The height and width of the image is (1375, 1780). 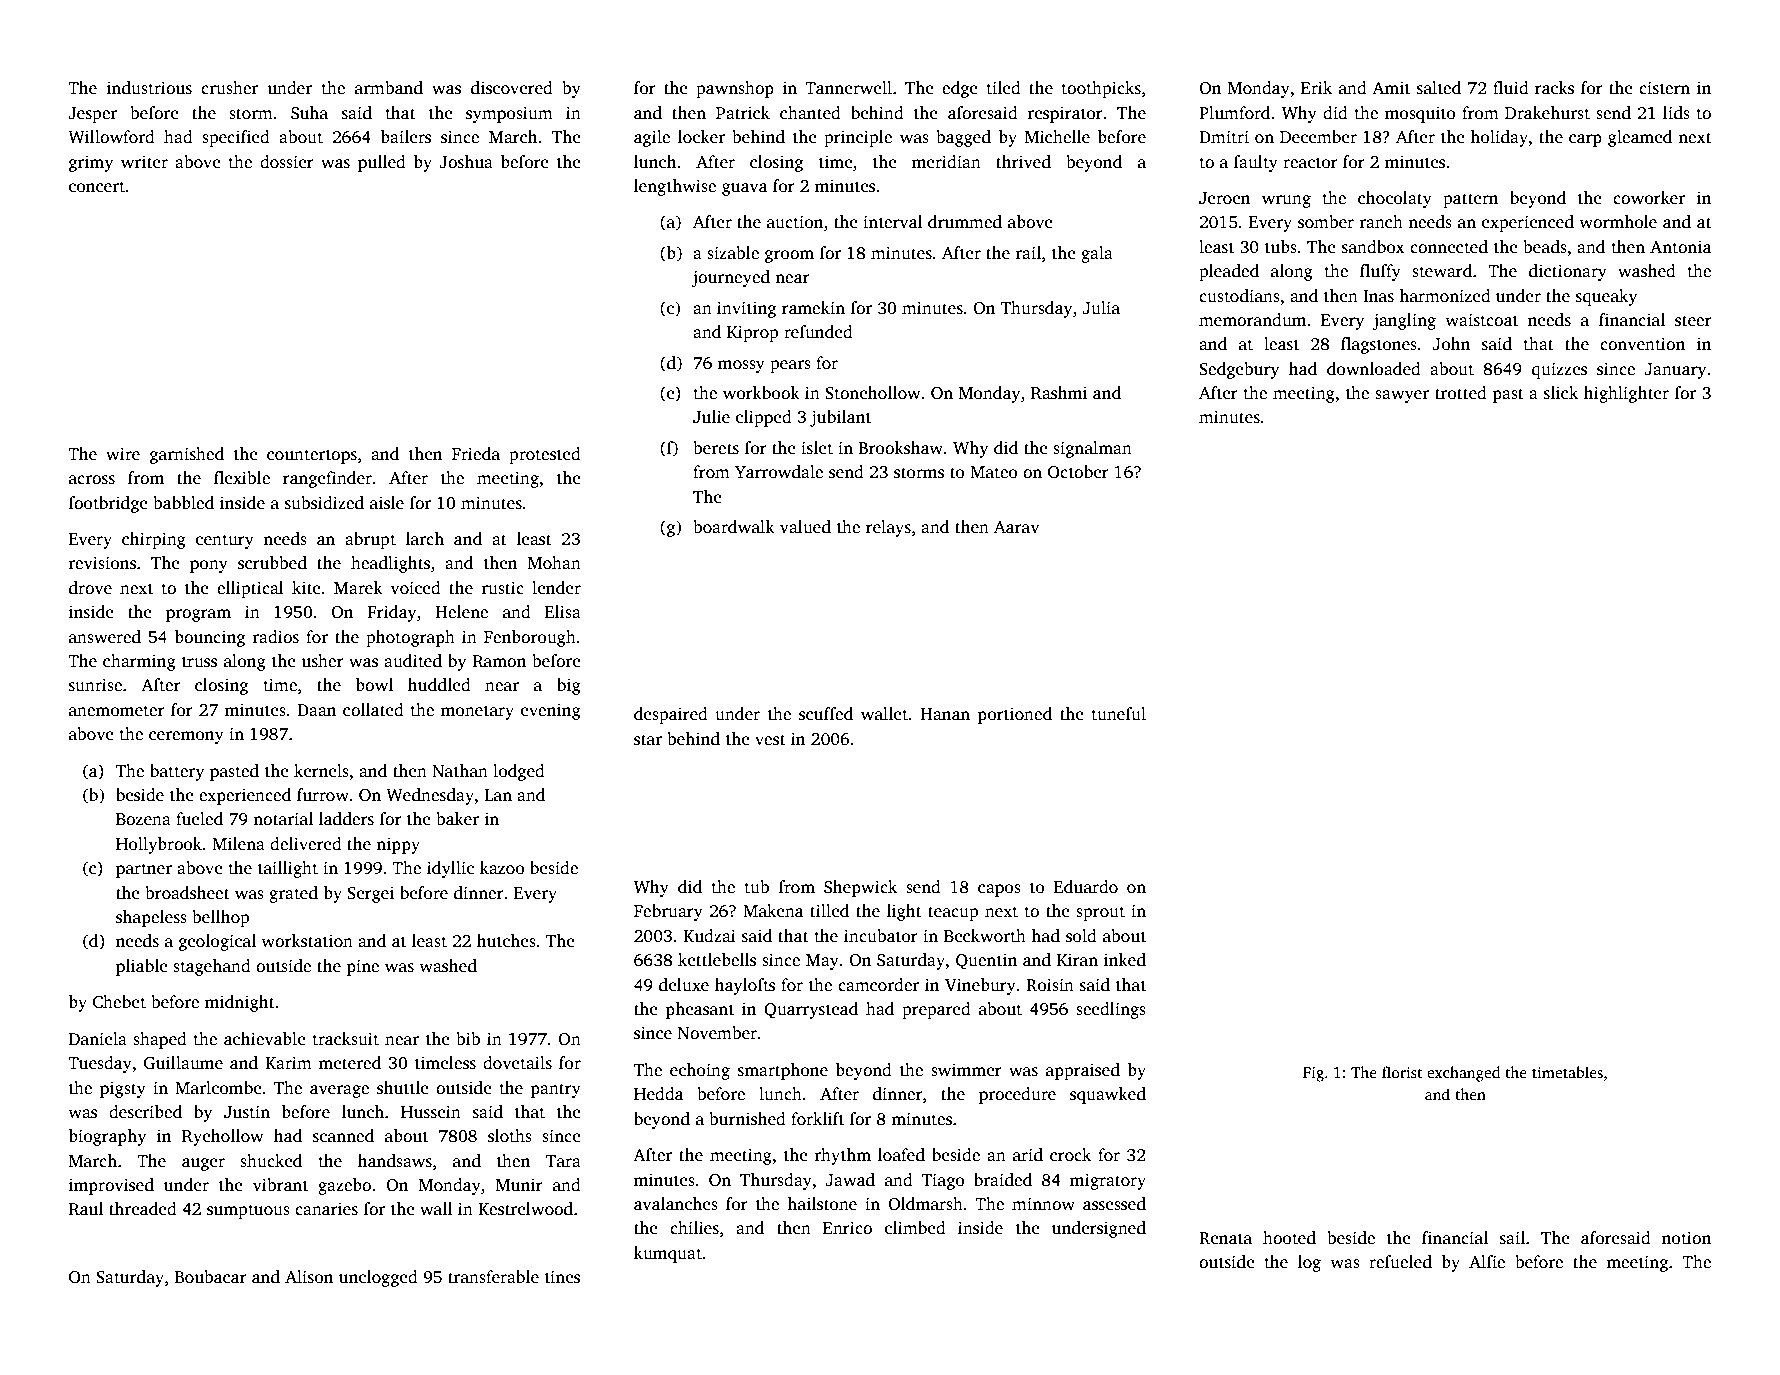 I want to click on notion, so click(x=1686, y=1238).
